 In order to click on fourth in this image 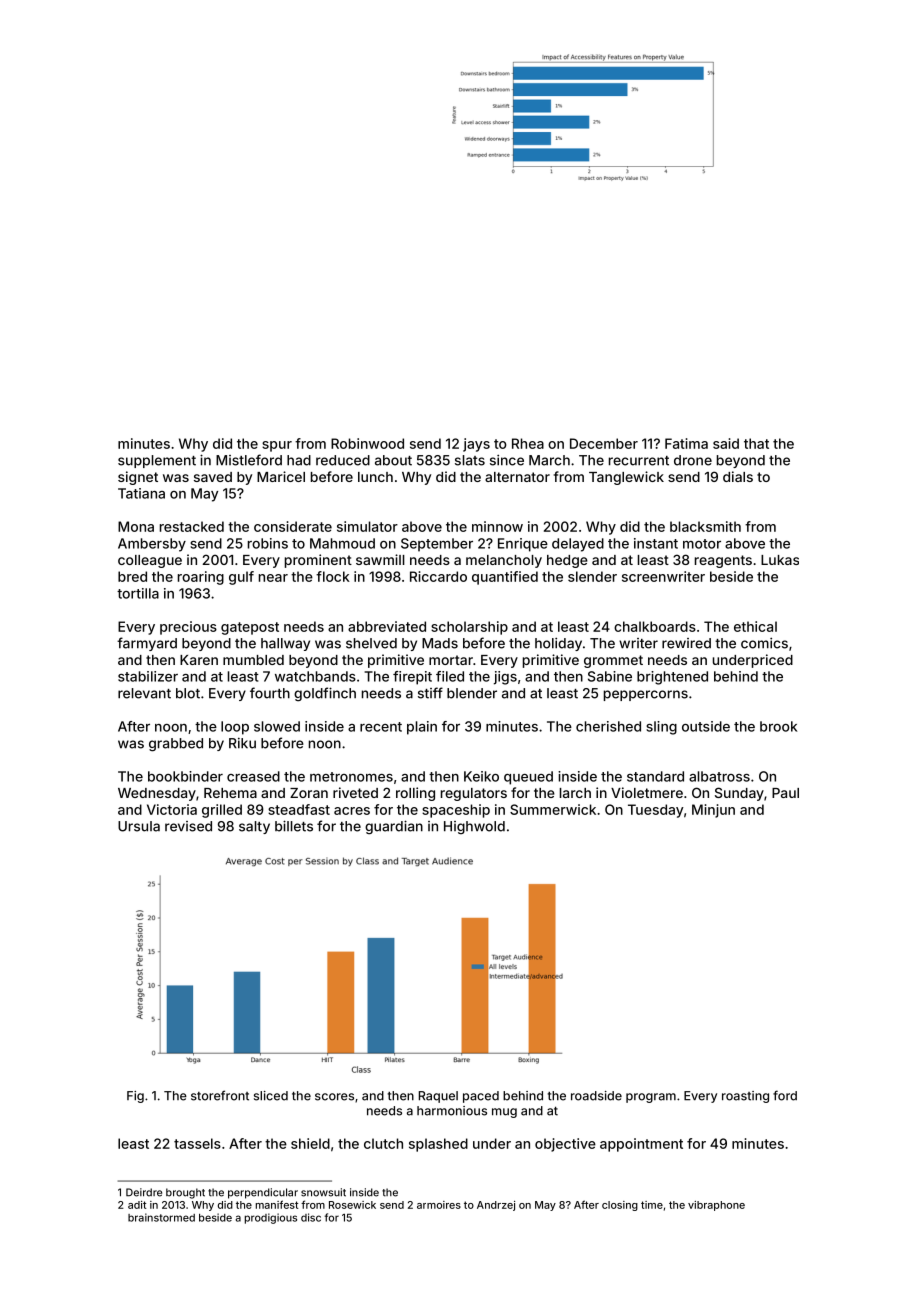, I will do `click(270, 693)`.
